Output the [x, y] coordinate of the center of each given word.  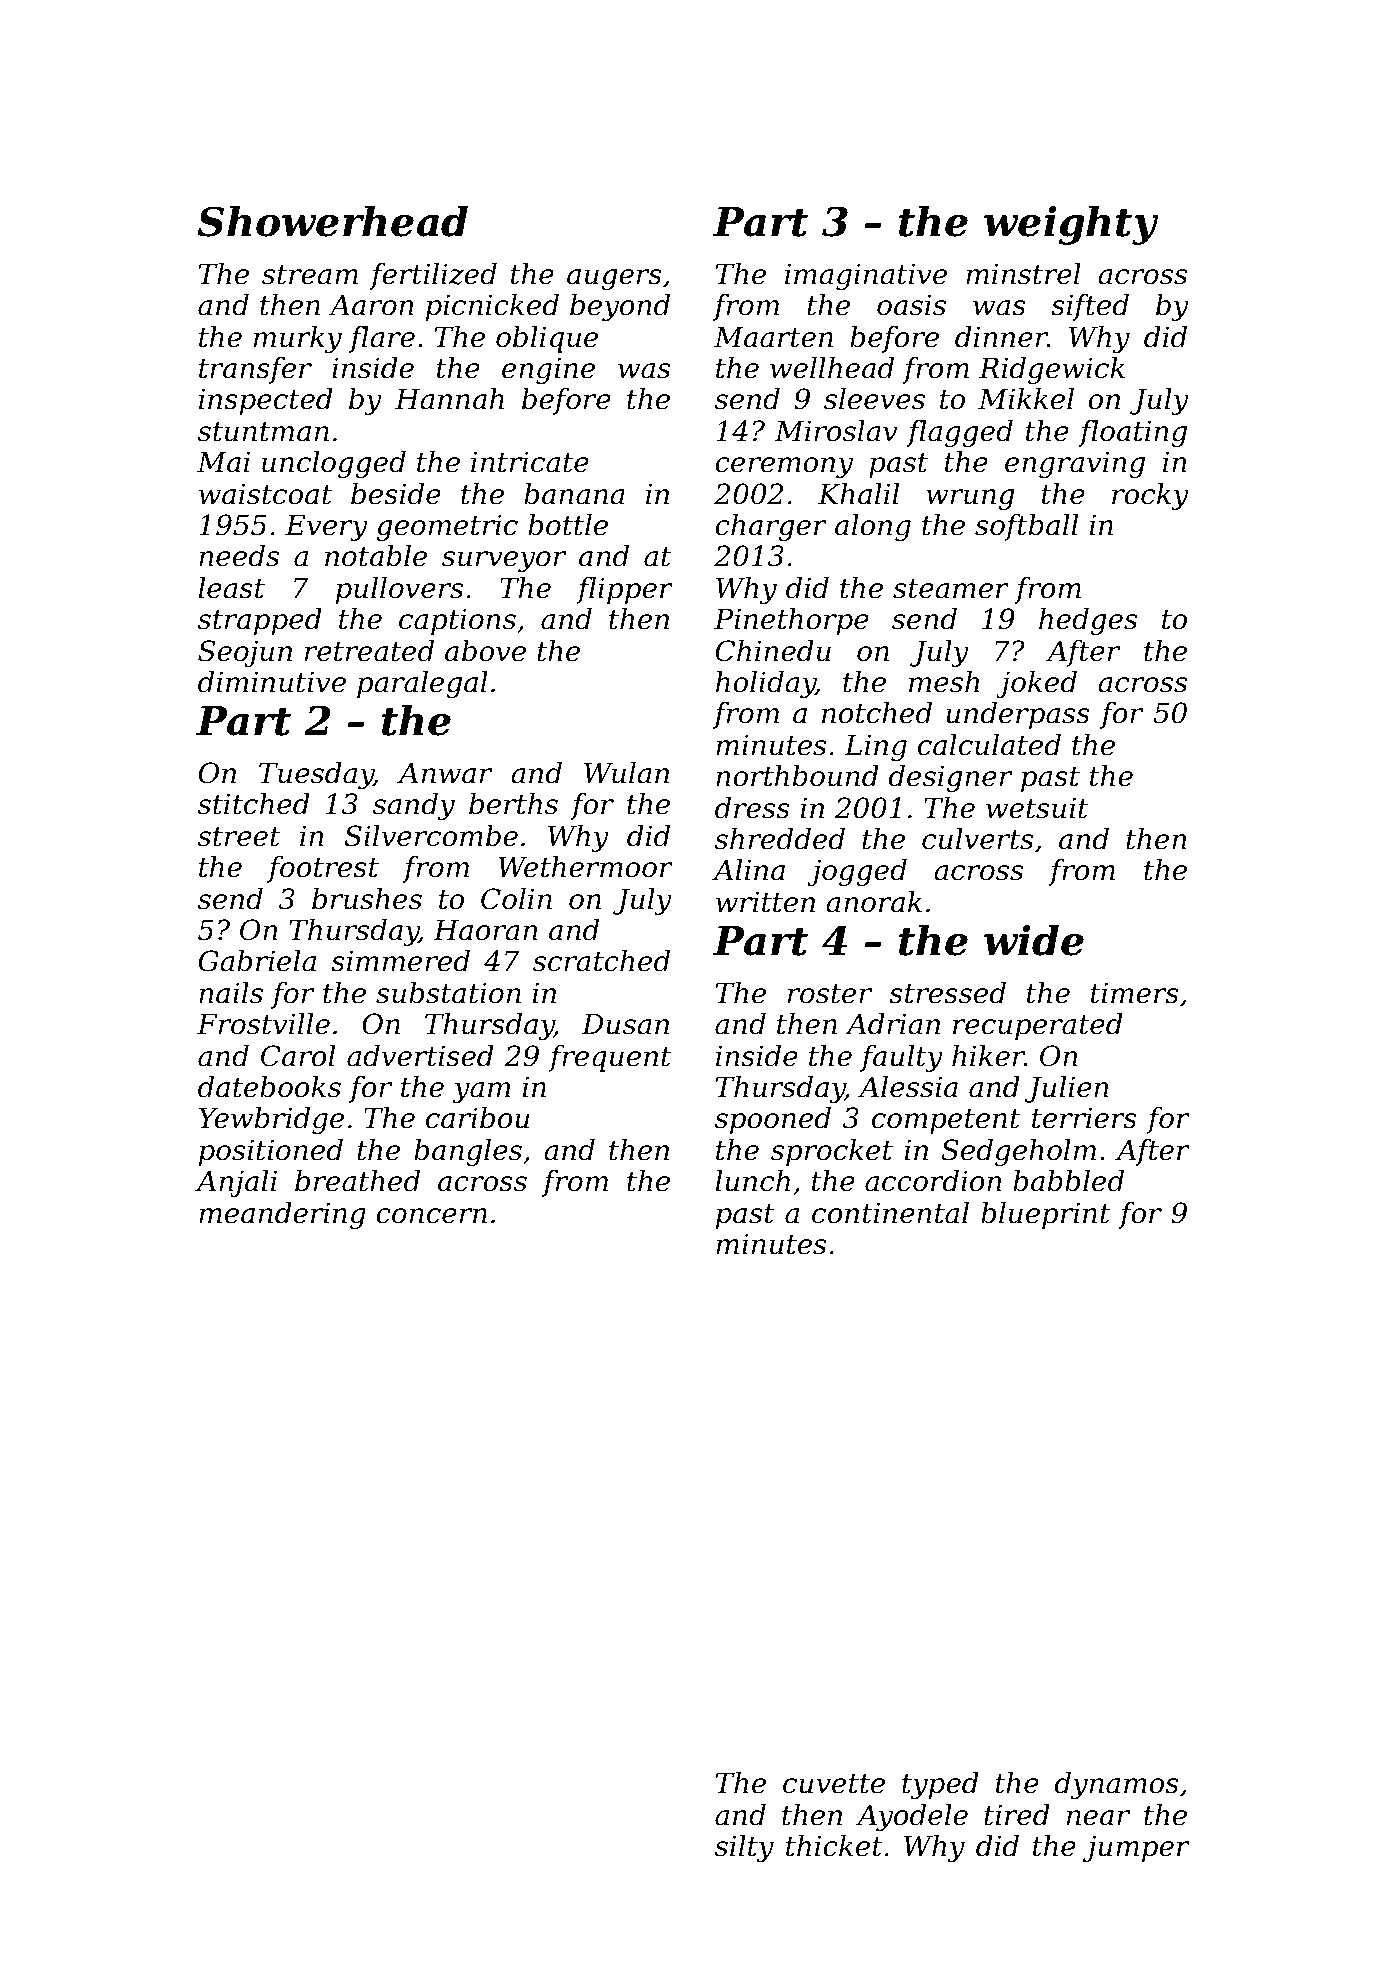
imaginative [866, 276]
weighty [1071, 225]
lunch [752, 1181]
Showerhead [332, 221]
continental [890, 1213]
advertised [420, 1056]
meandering [282, 1215]
